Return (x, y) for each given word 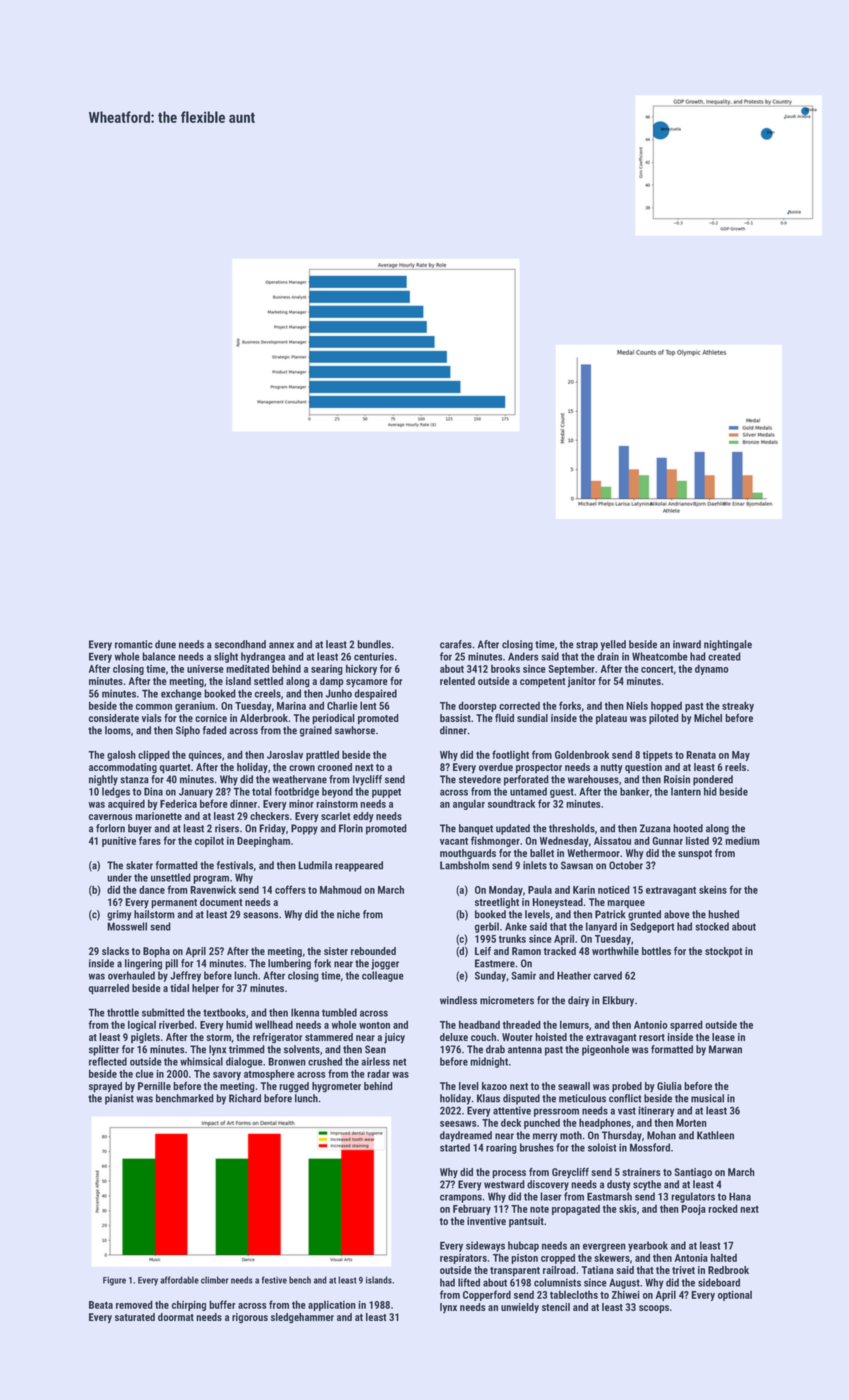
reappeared (359, 866)
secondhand (240, 644)
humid (239, 1024)
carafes (456, 644)
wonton (374, 1025)
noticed (614, 889)
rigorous (250, 1318)
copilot (209, 842)
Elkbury (618, 1001)
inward (687, 644)
